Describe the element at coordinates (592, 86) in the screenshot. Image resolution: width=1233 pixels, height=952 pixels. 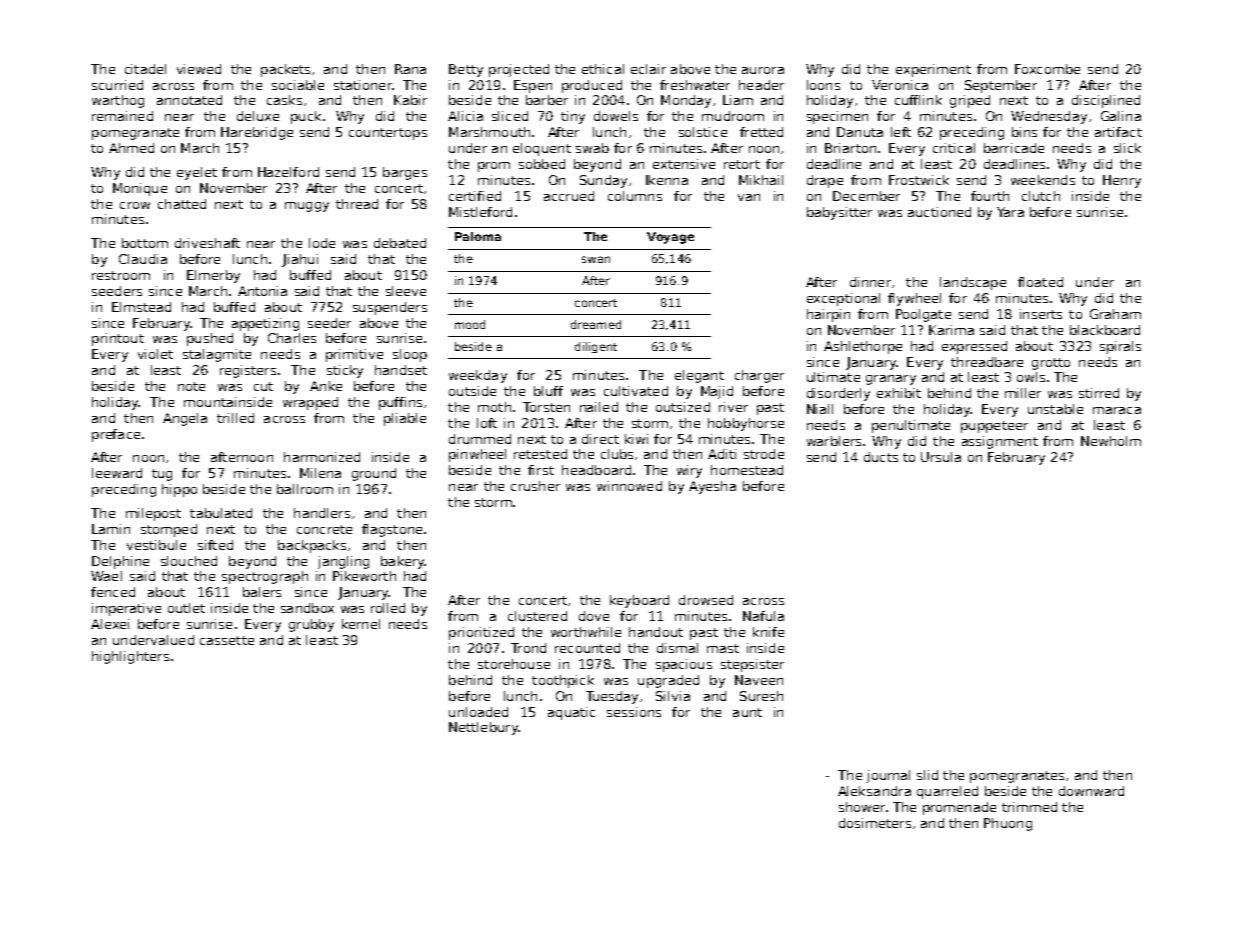
I see `produced` at that location.
